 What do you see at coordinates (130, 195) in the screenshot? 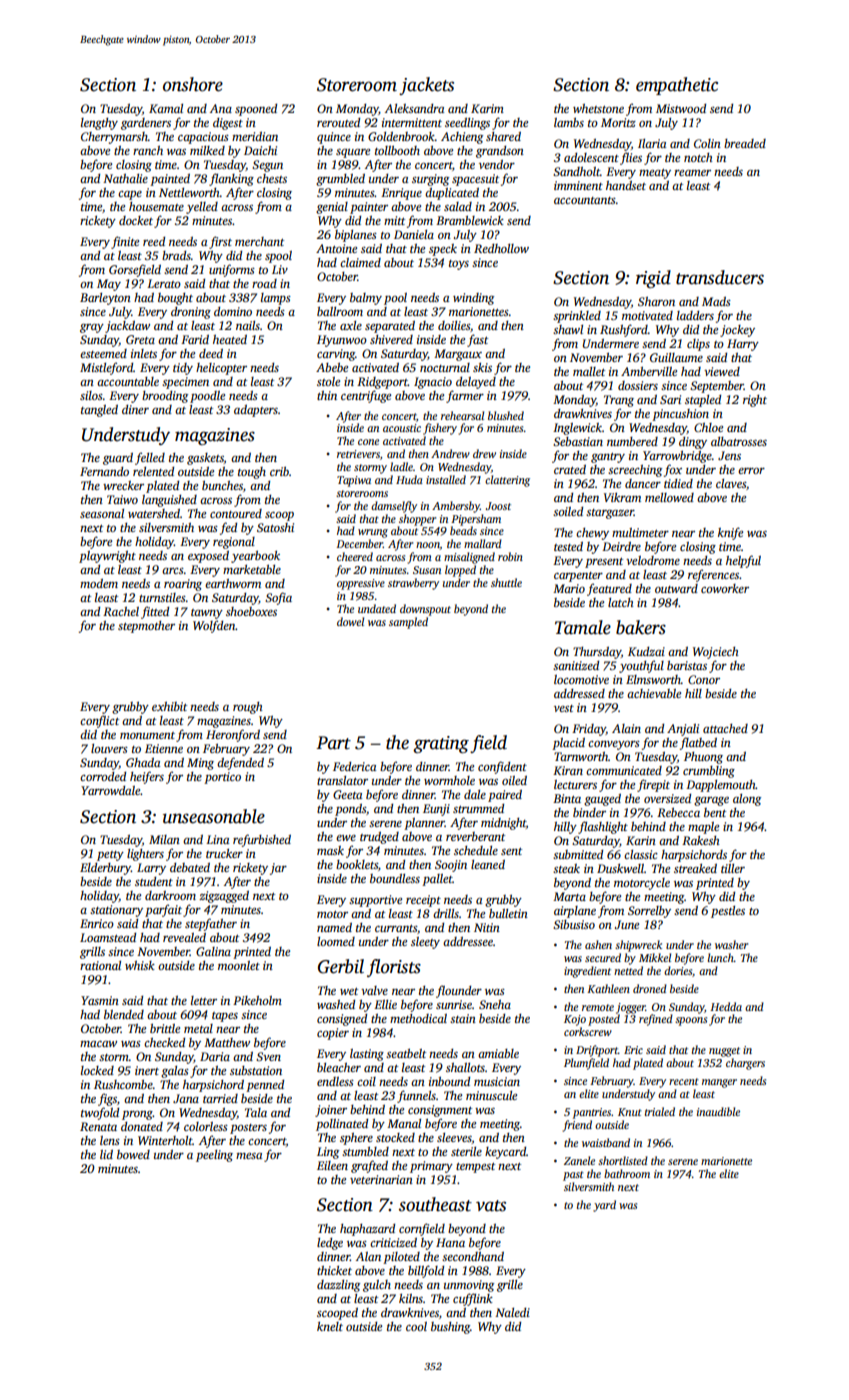
I see `cape` at bounding box center [130, 195].
